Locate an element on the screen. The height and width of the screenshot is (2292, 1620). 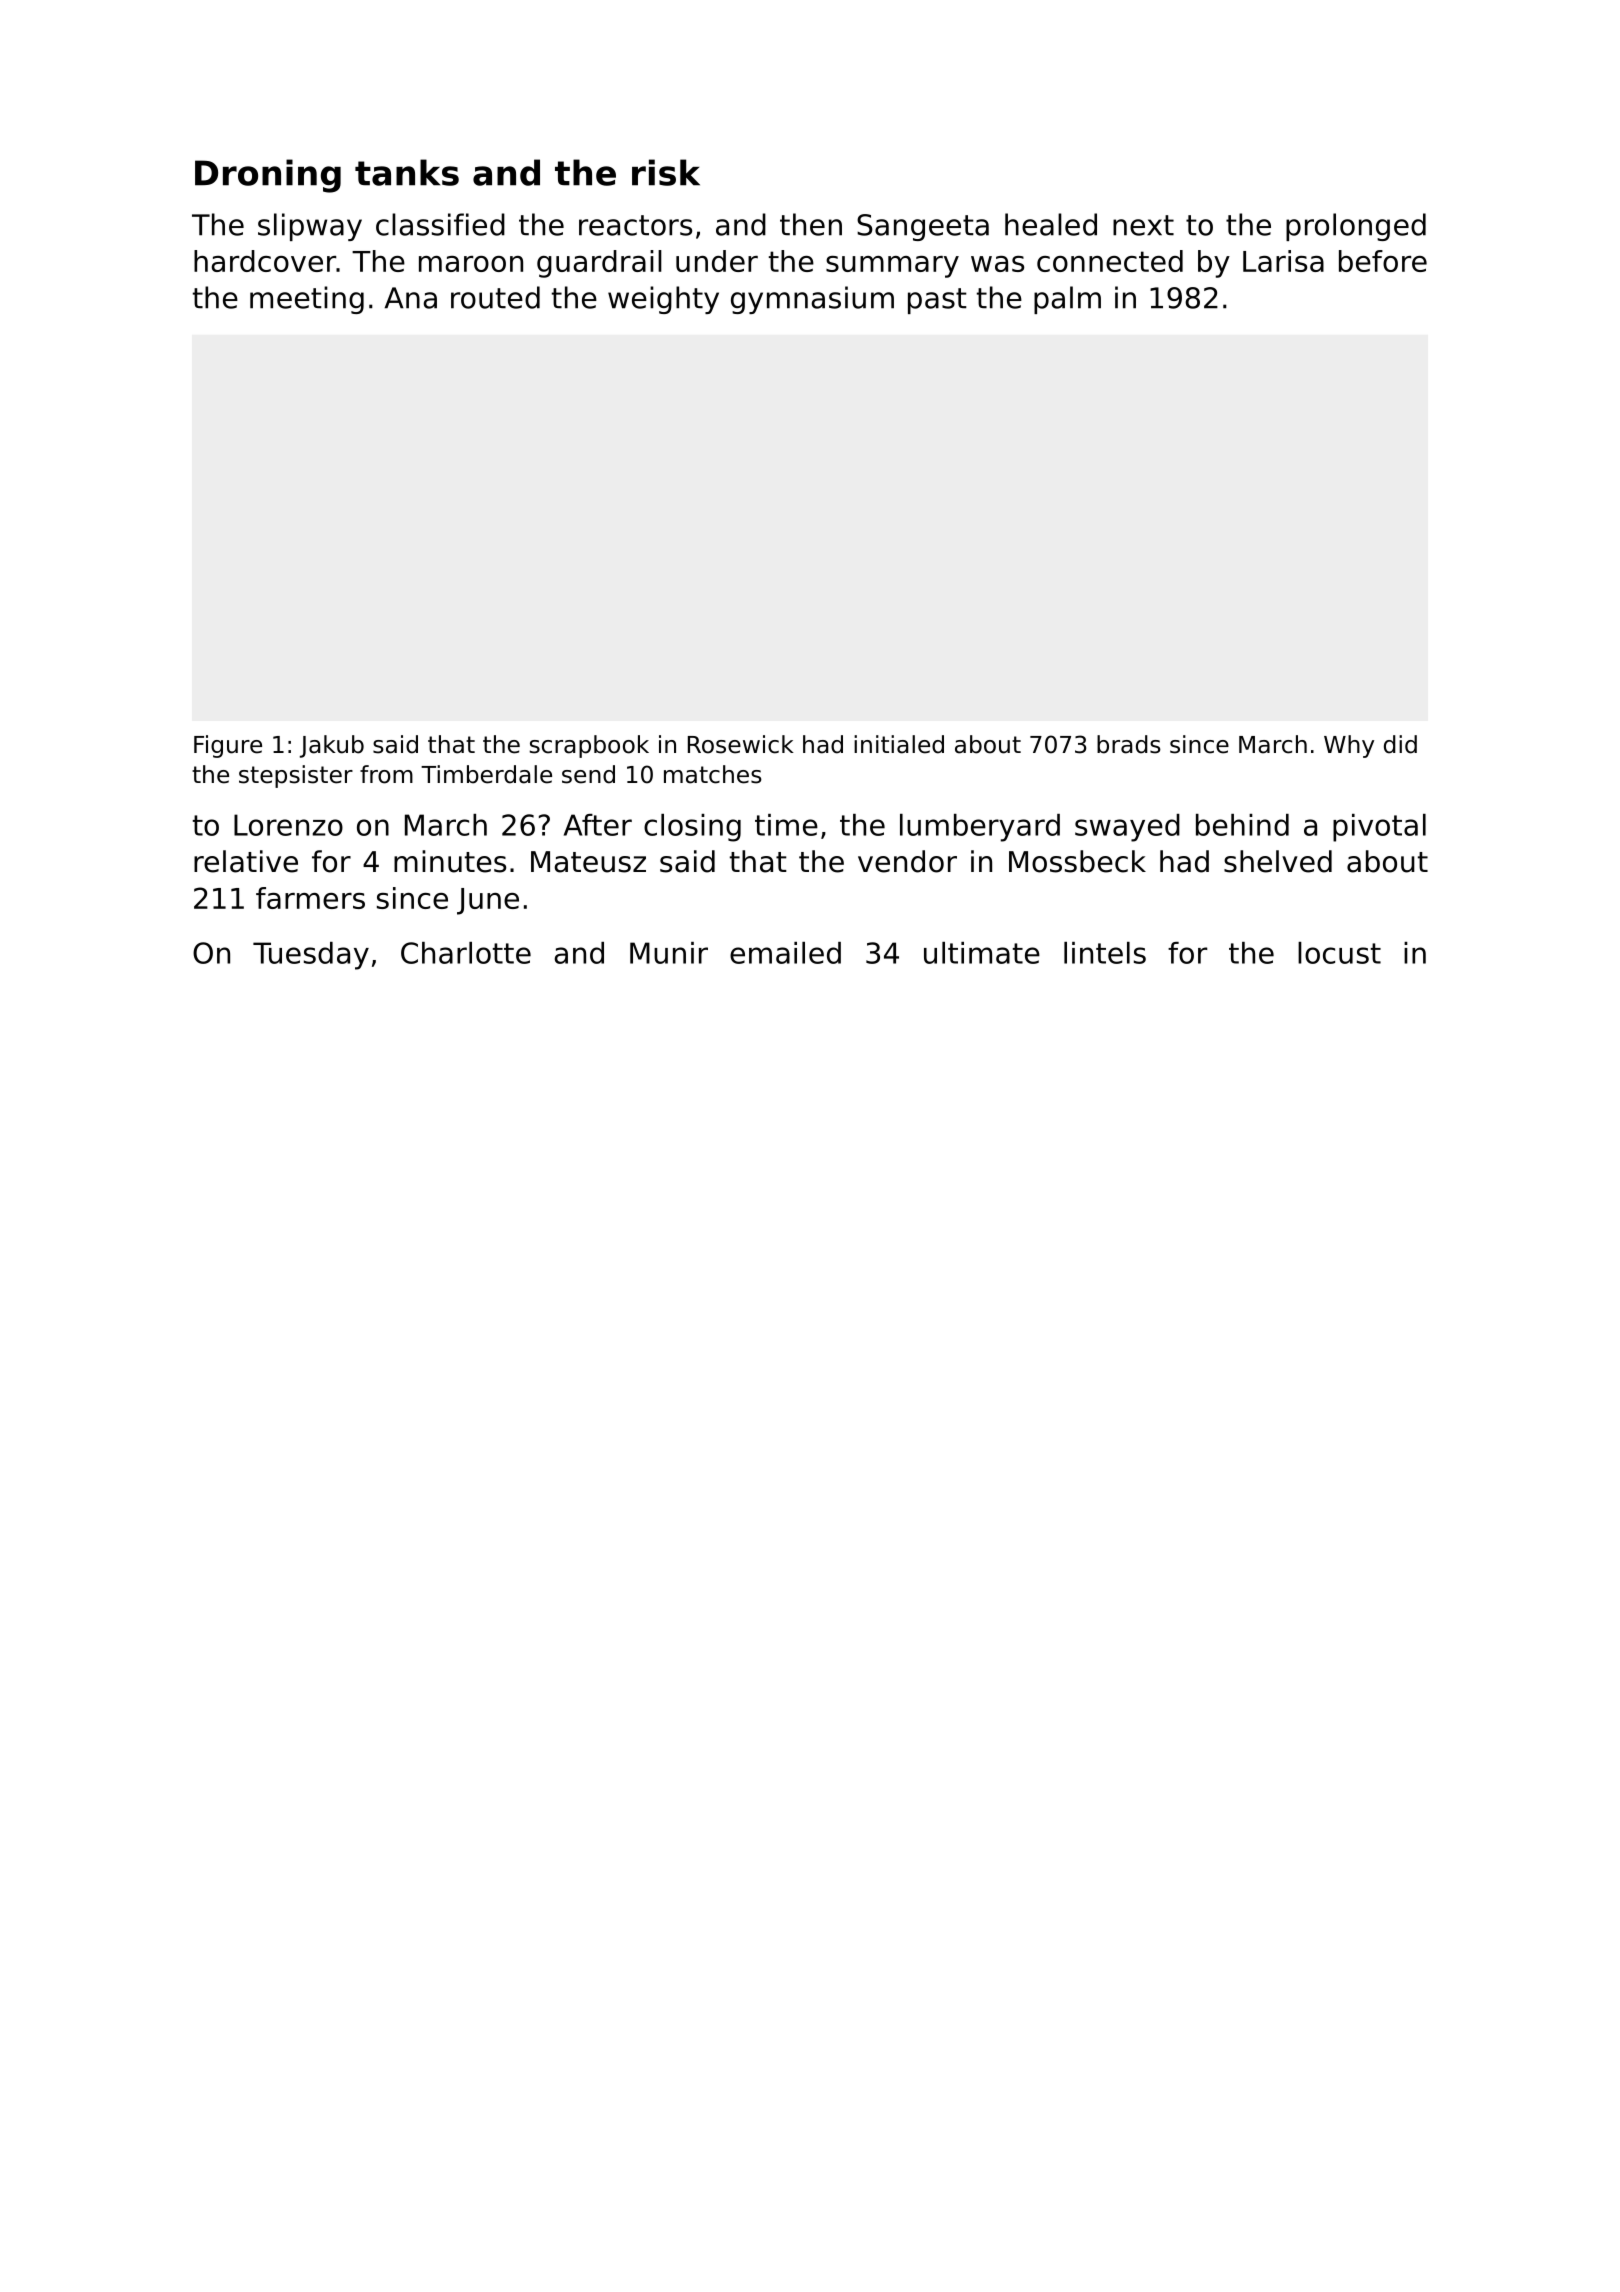
weighty is located at coordinates (663, 300).
